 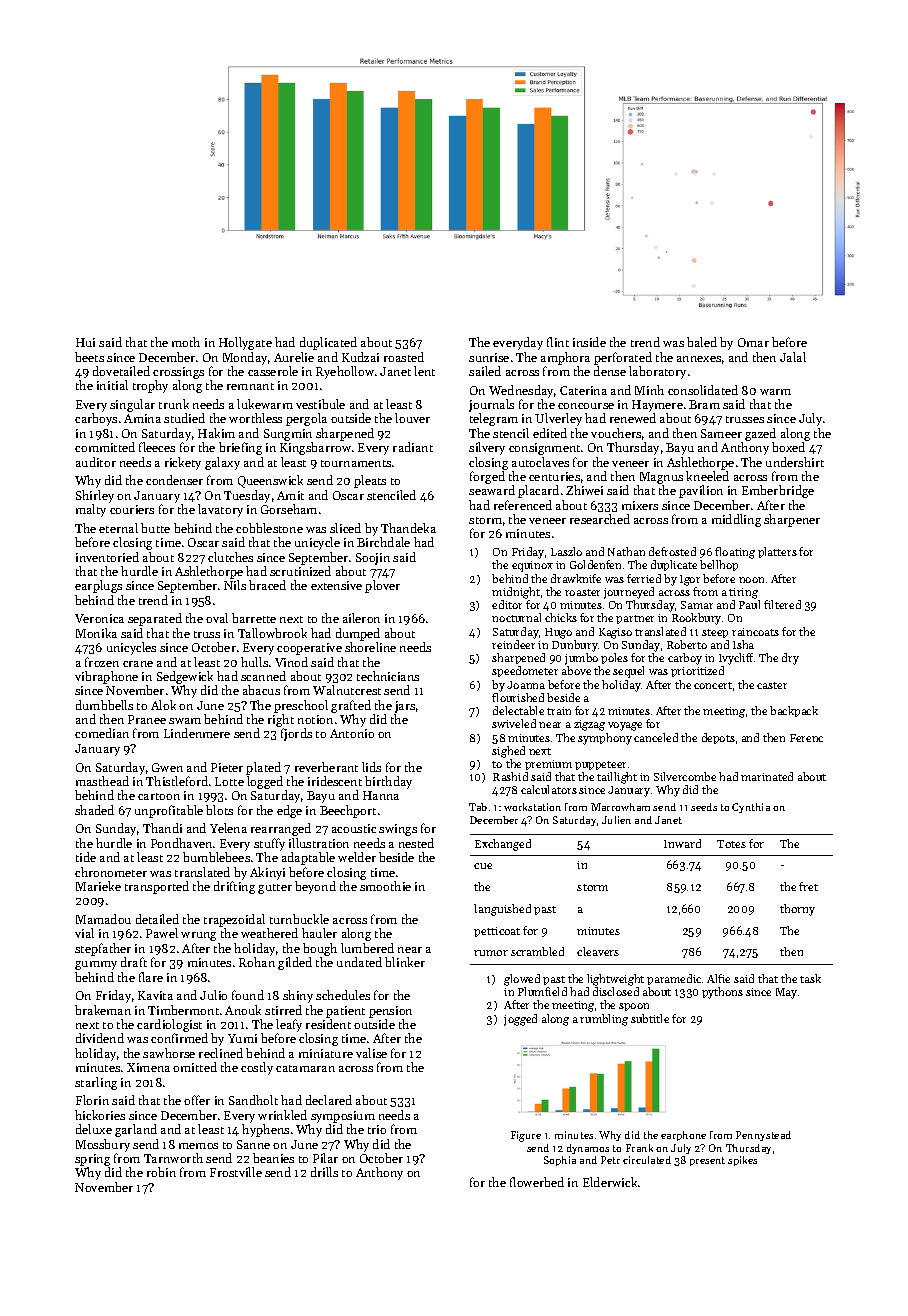 What do you see at coordinates (245, 343) in the screenshot?
I see `Hollygate` at bounding box center [245, 343].
